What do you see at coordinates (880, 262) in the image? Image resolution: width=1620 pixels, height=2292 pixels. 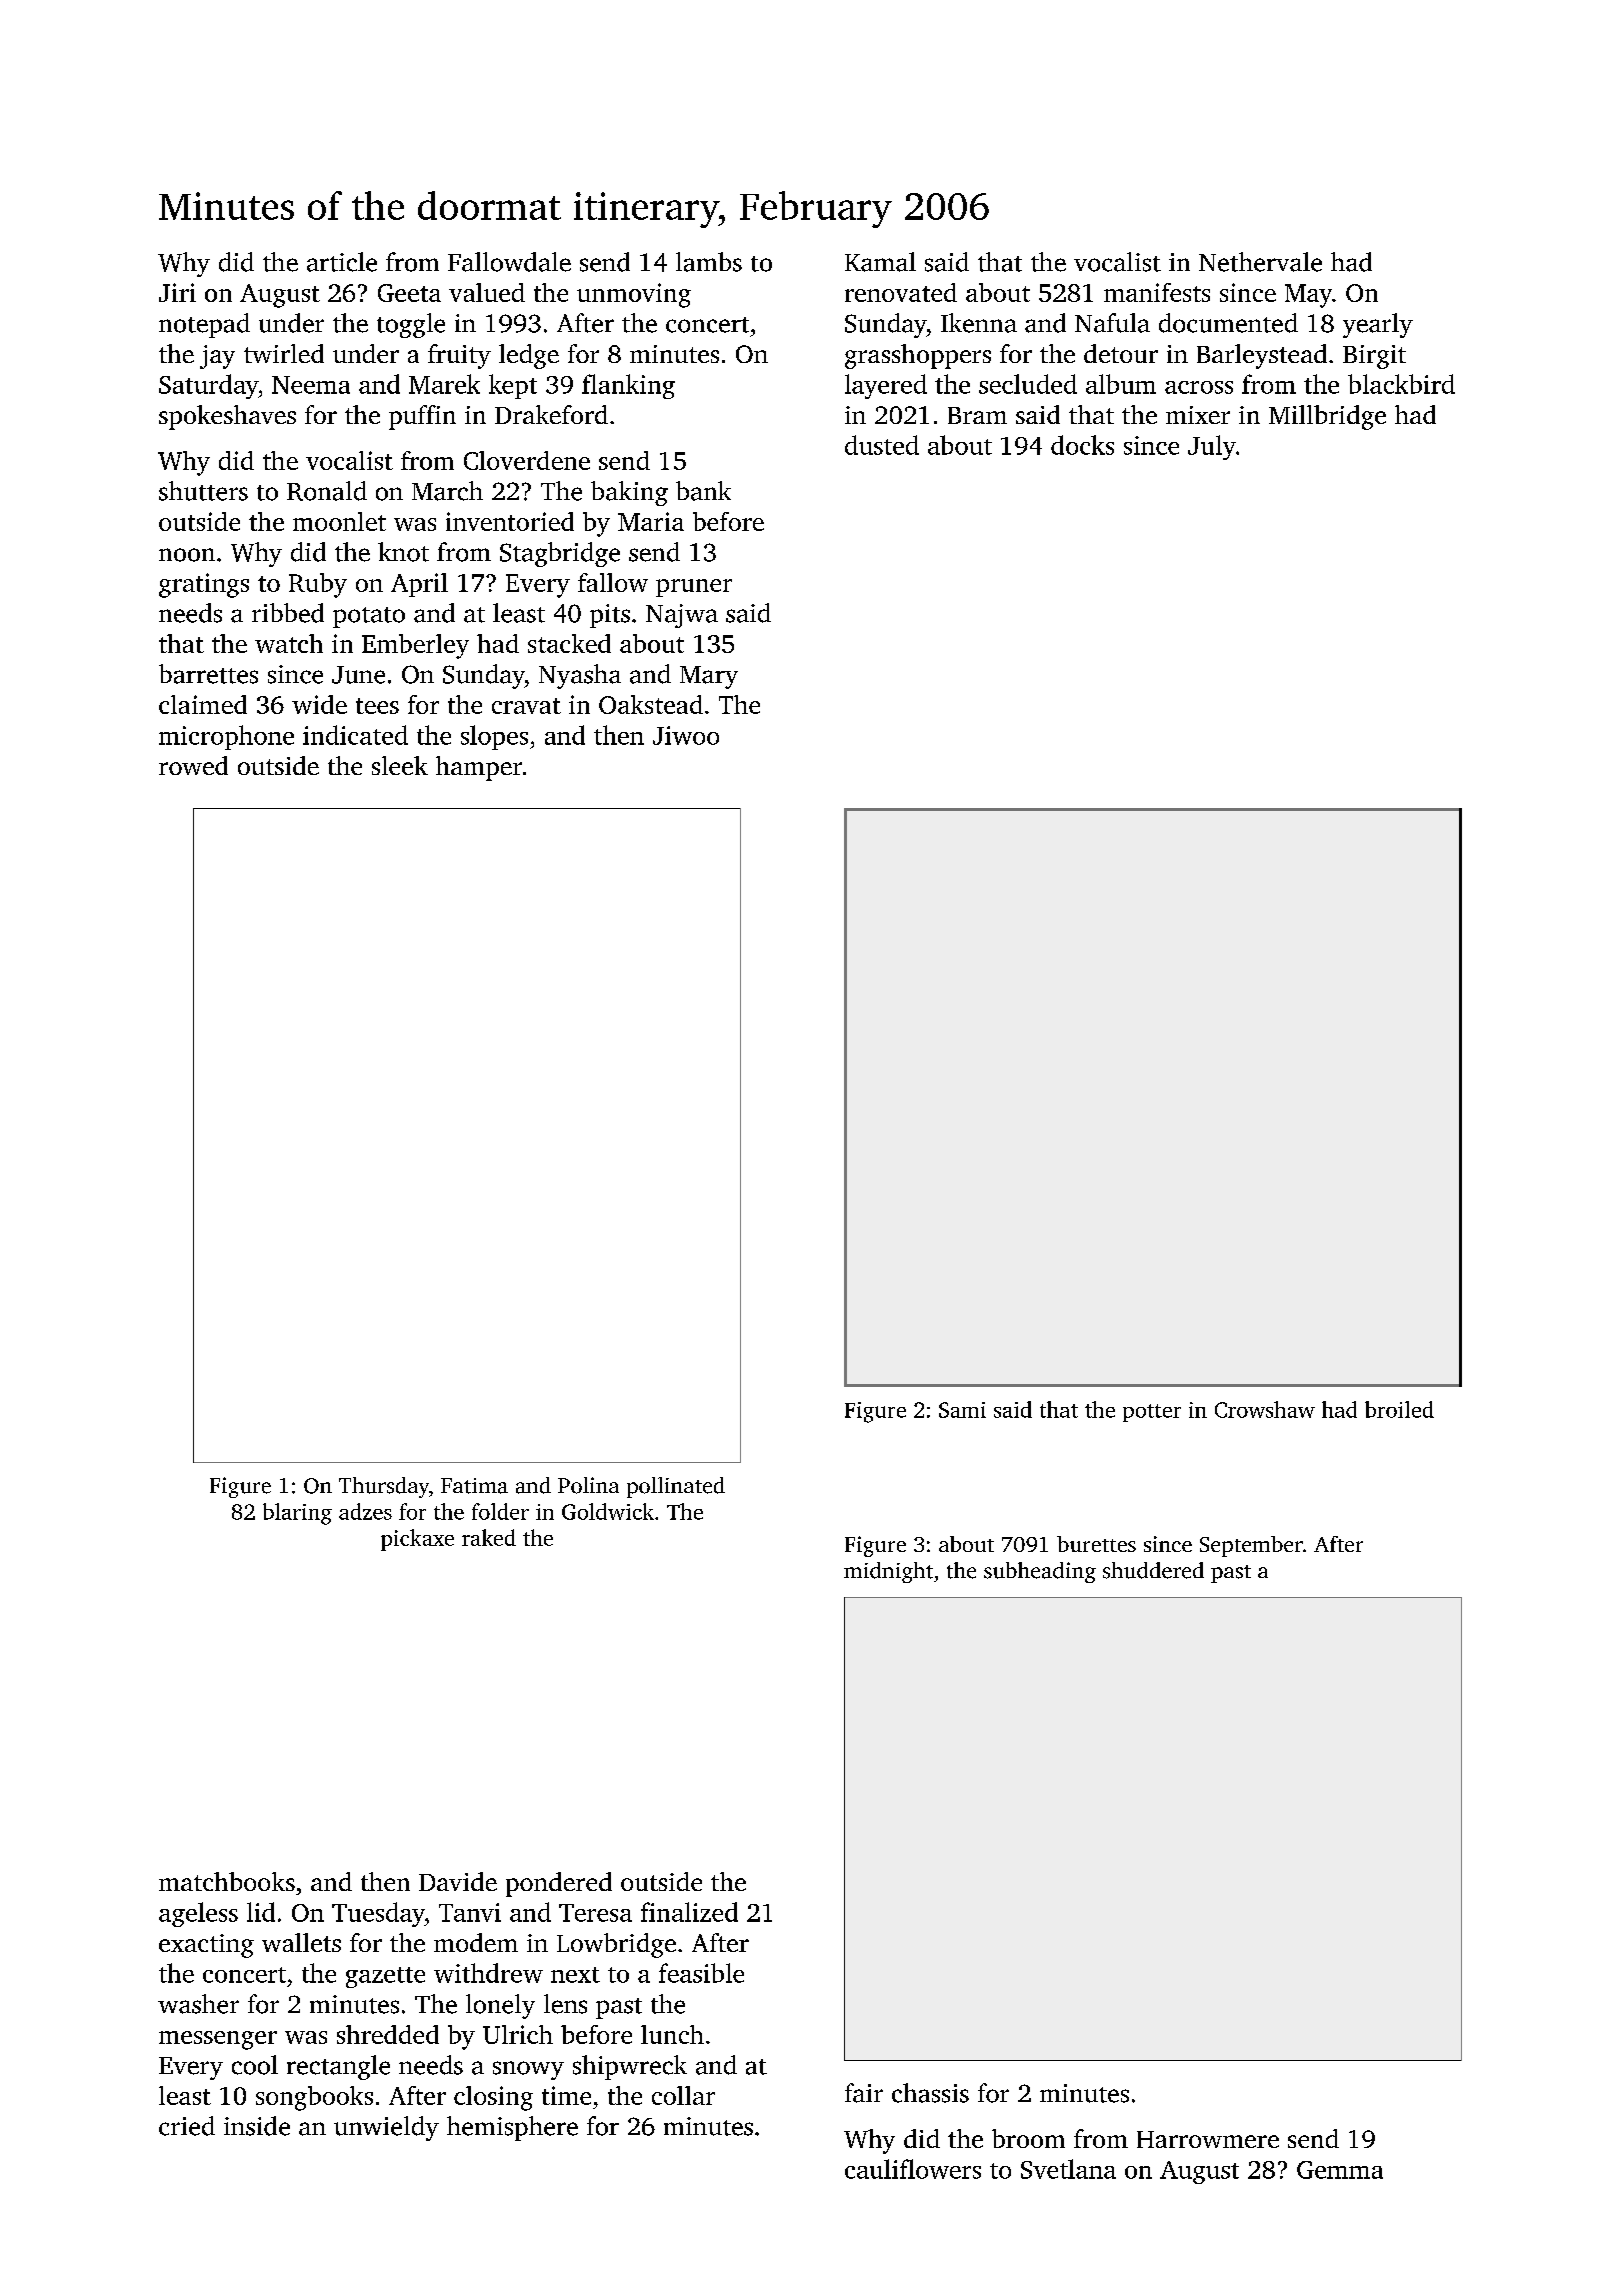 I see `Kamal` at bounding box center [880, 262].
